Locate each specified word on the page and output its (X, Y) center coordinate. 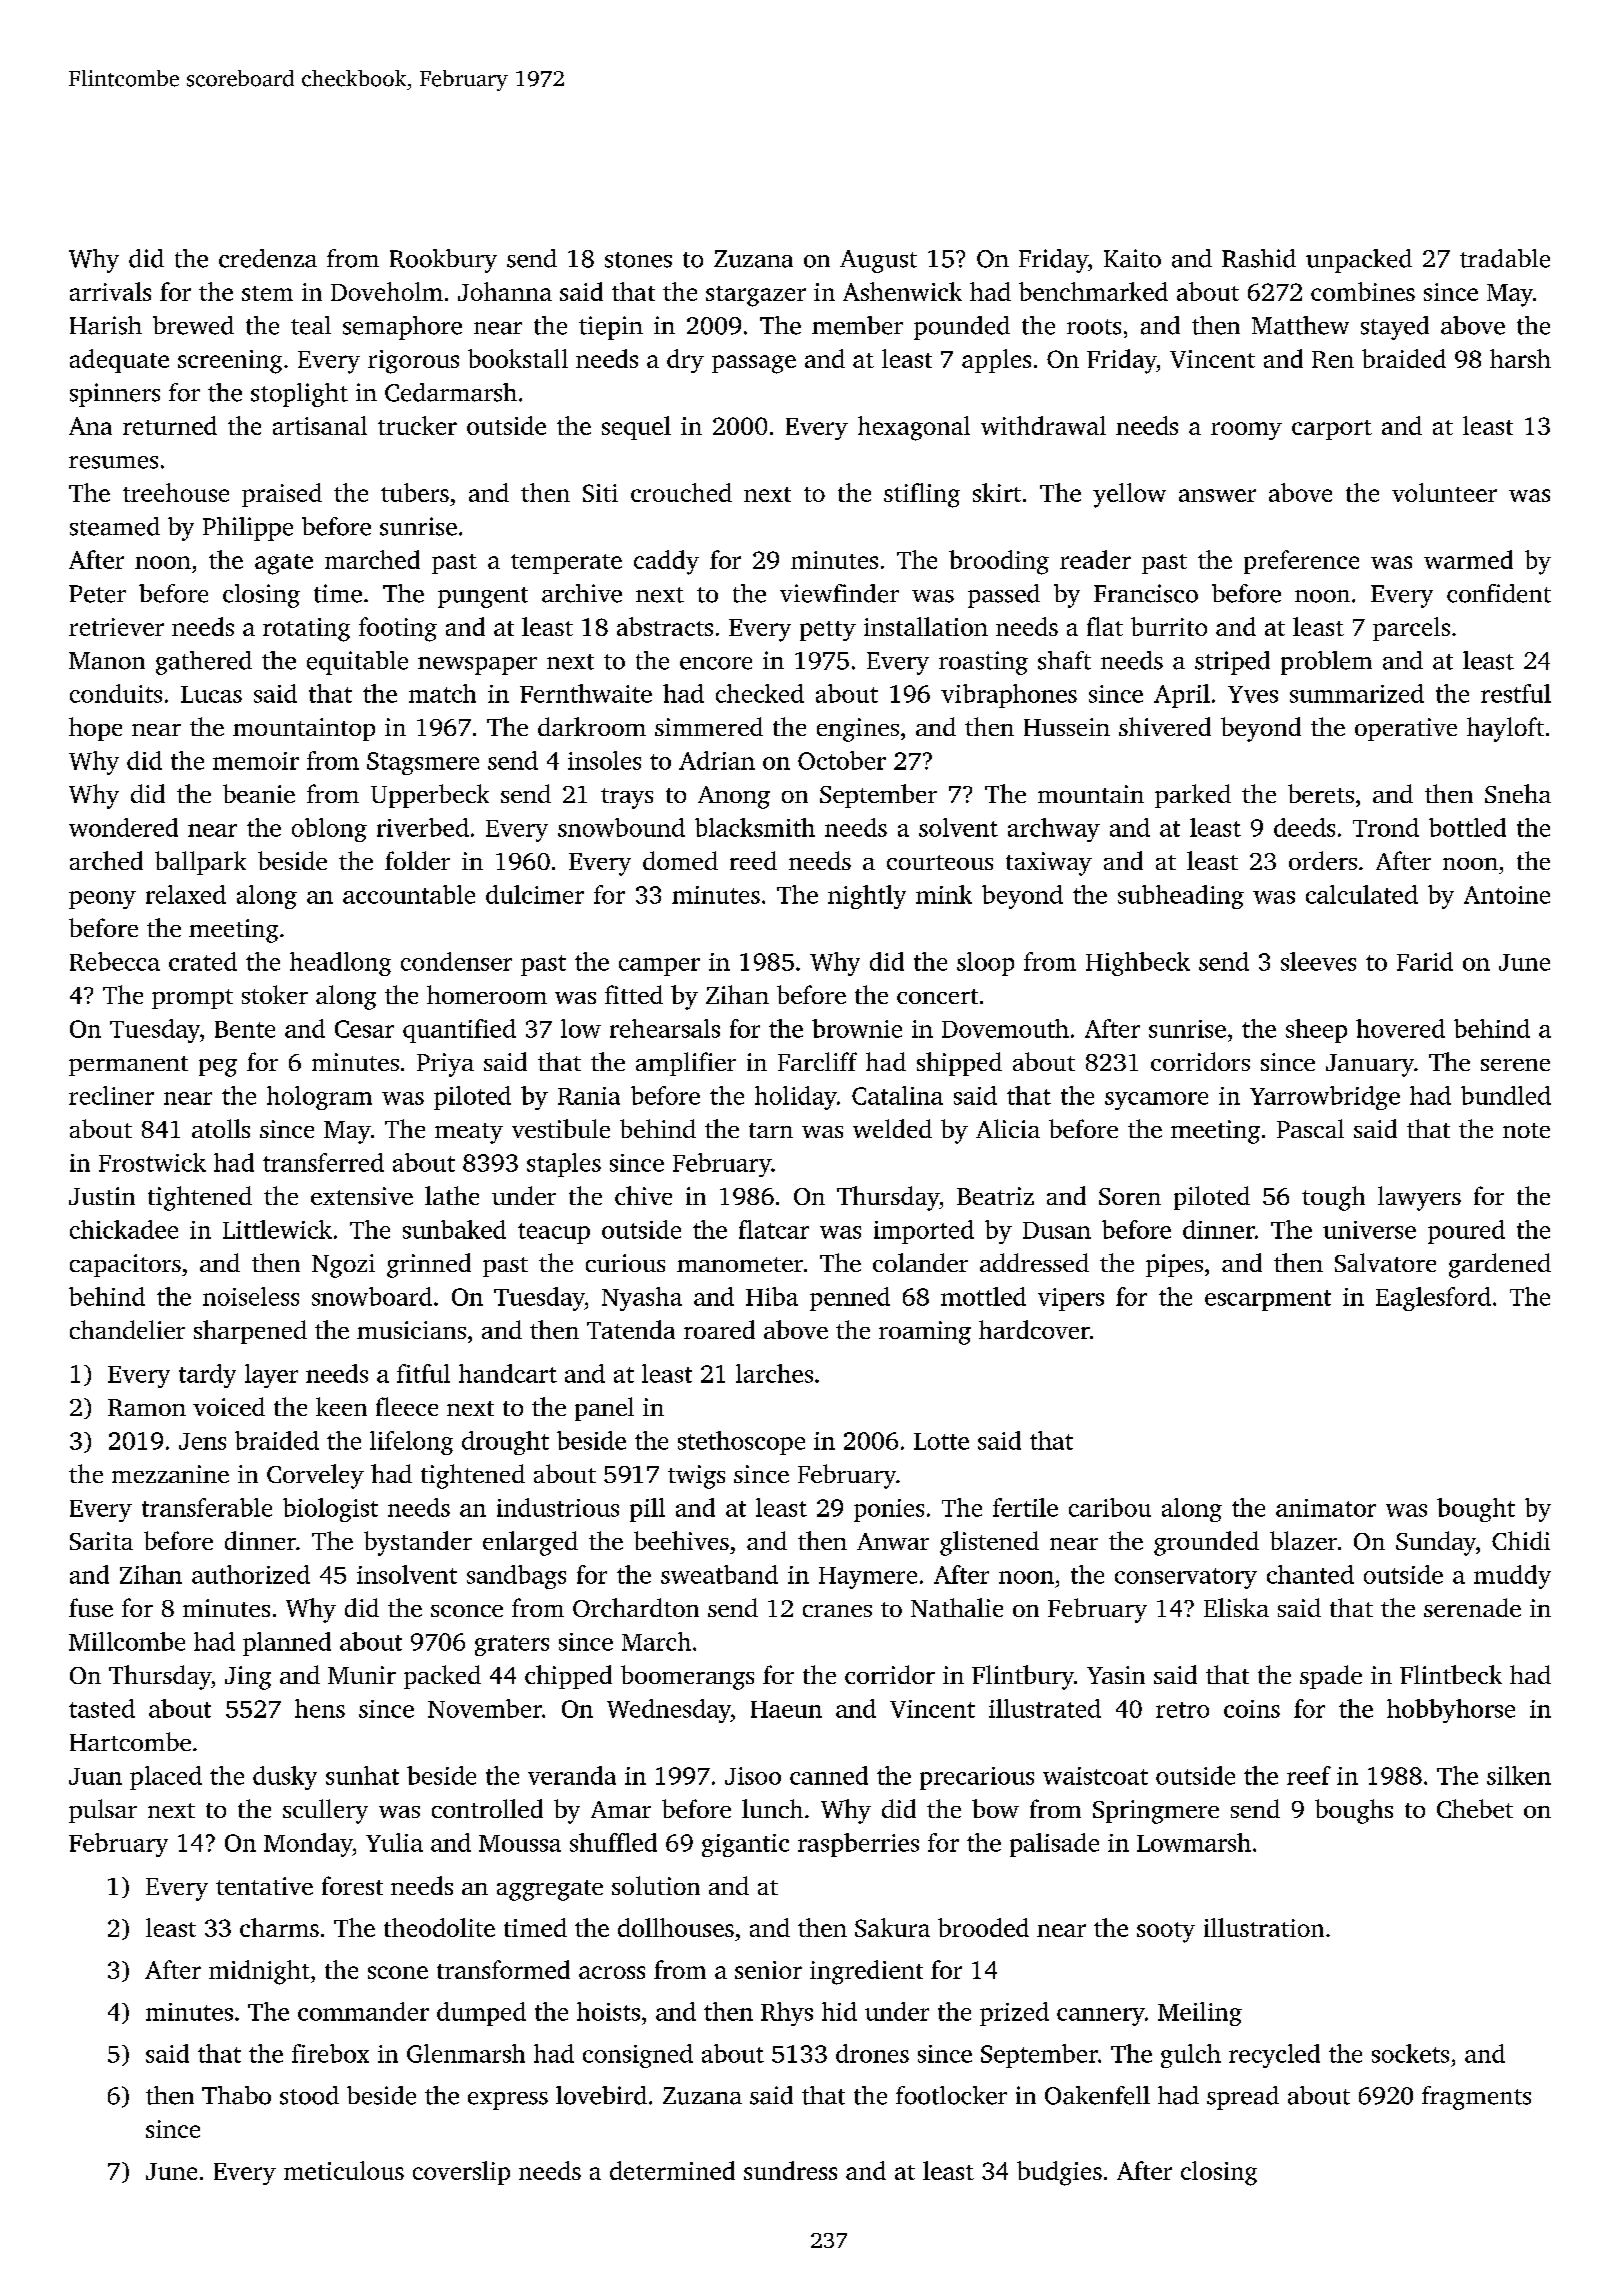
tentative (264, 1886)
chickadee (124, 1229)
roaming (925, 1333)
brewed (193, 325)
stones (638, 260)
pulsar (103, 1811)
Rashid (1259, 258)
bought (1476, 1510)
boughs (1354, 1811)
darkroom (592, 726)
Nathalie (957, 1607)
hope (95, 729)
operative (1406, 729)
